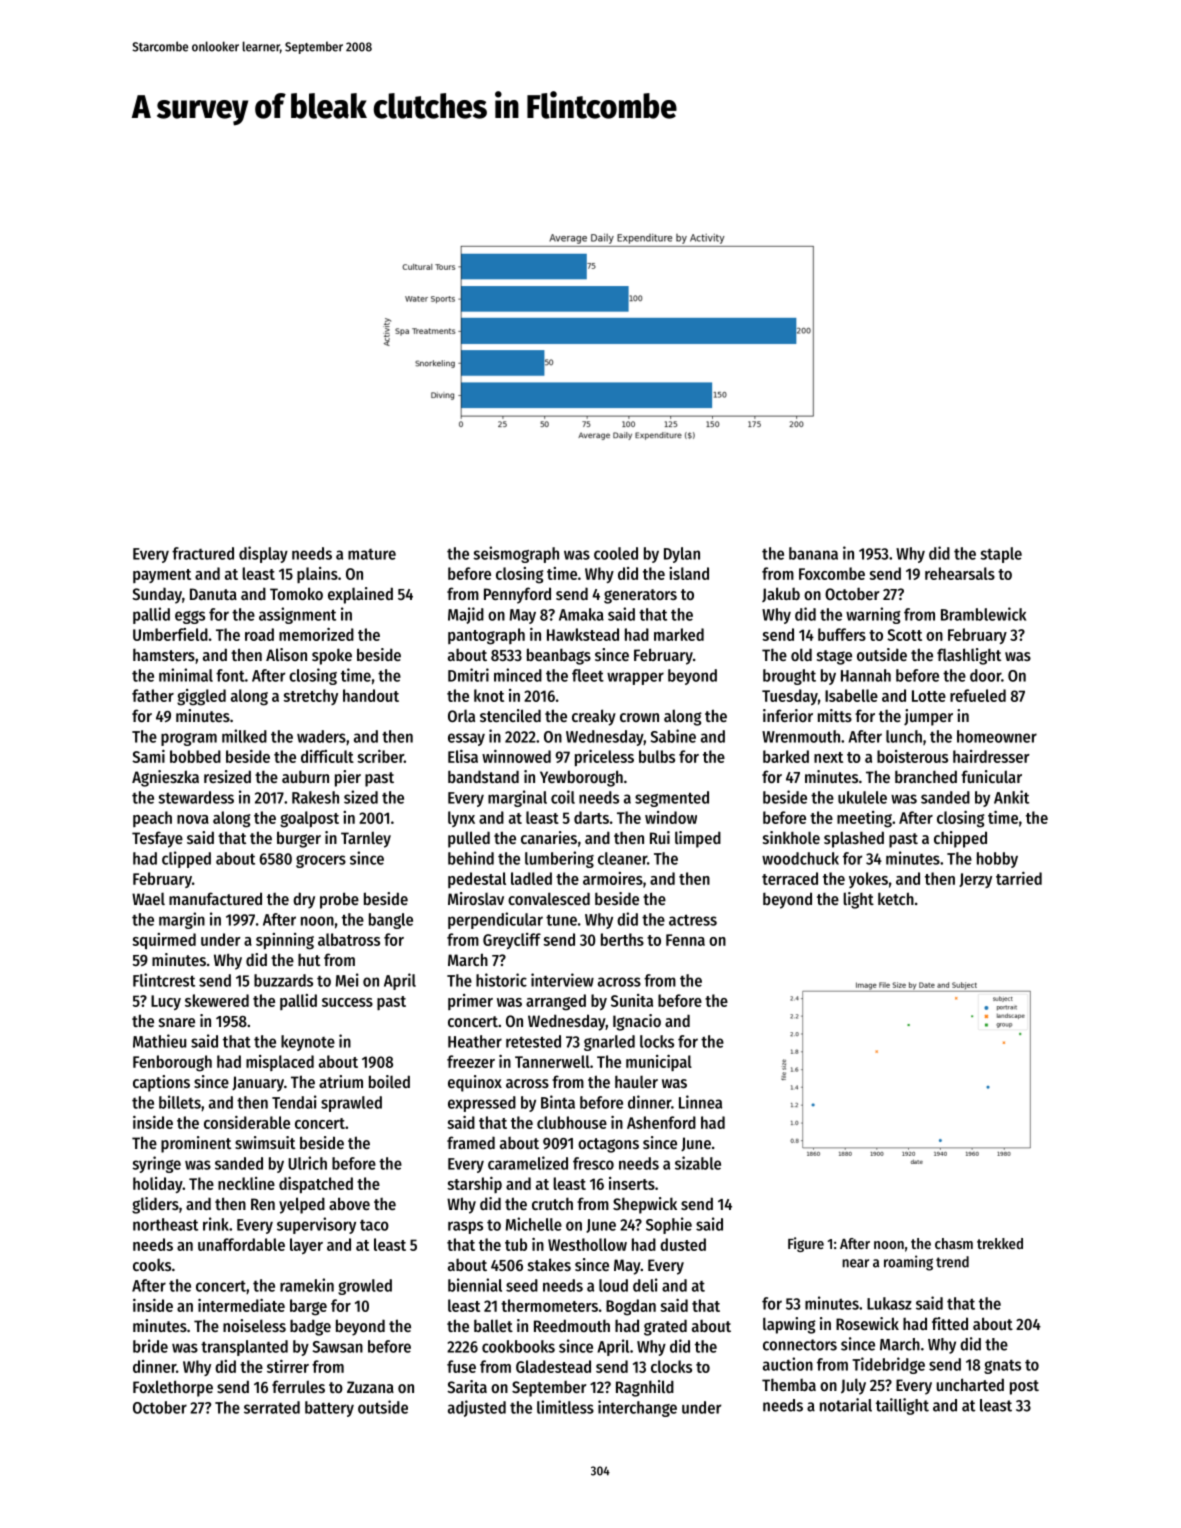 Image resolution: width=1181 pixels, height=1528 pixels. What do you see at coordinates (263, 554) in the image?
I see `display` at bounding box center [263, 554].
